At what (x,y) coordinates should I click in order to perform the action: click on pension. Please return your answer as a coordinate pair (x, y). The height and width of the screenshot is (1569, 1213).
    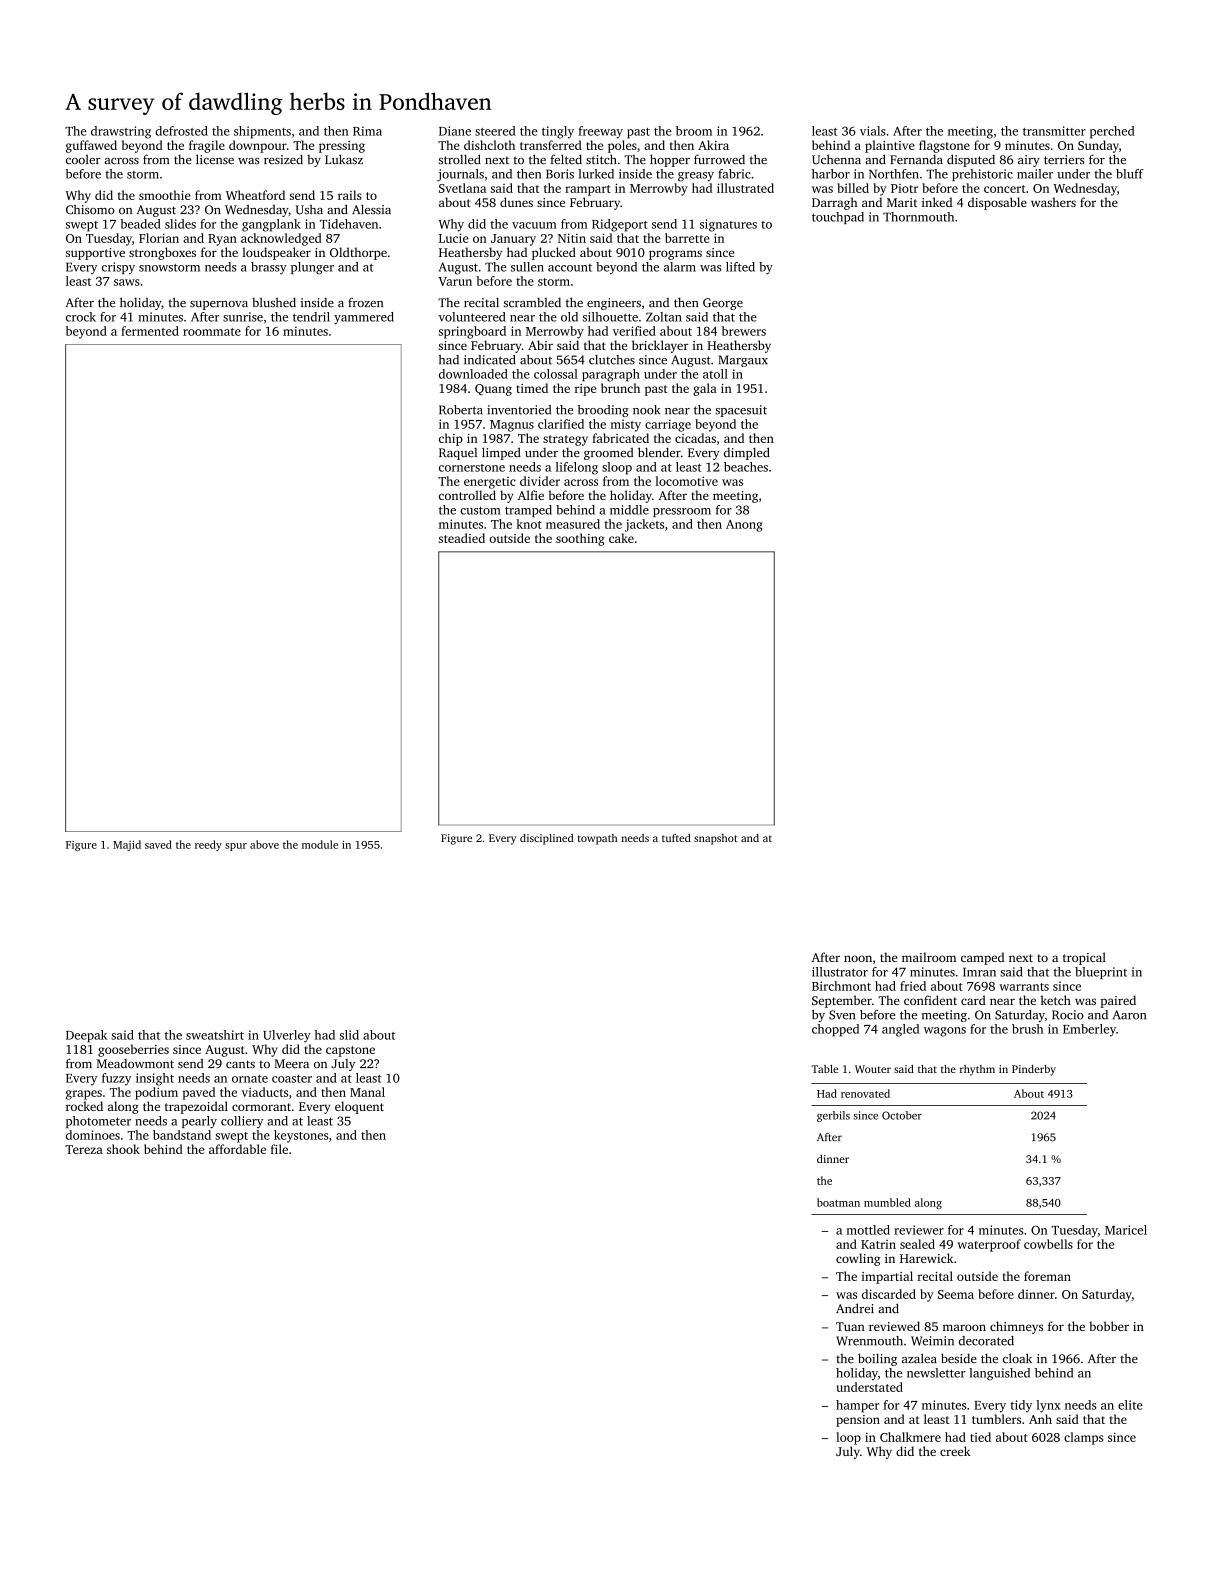
    Looking at the image, I should click on (858, 1421).
